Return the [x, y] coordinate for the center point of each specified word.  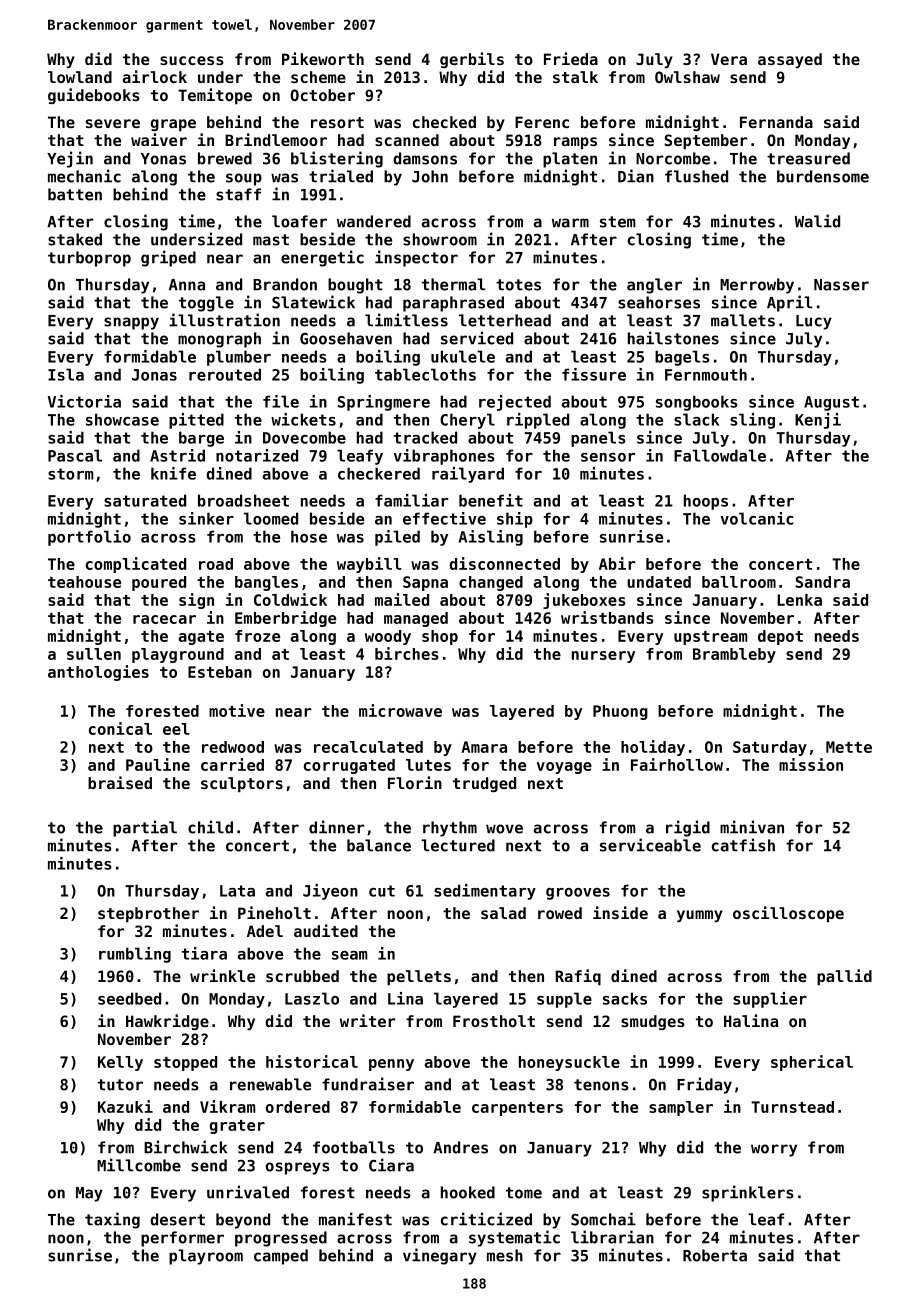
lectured [458, 845]
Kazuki [125, 1106]
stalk [575, 77]
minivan [752, 827]
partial [145, 828]
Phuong [620, 712]
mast [271, 240]
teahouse [84, 582]
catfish [743, 845]
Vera [729, 59]
